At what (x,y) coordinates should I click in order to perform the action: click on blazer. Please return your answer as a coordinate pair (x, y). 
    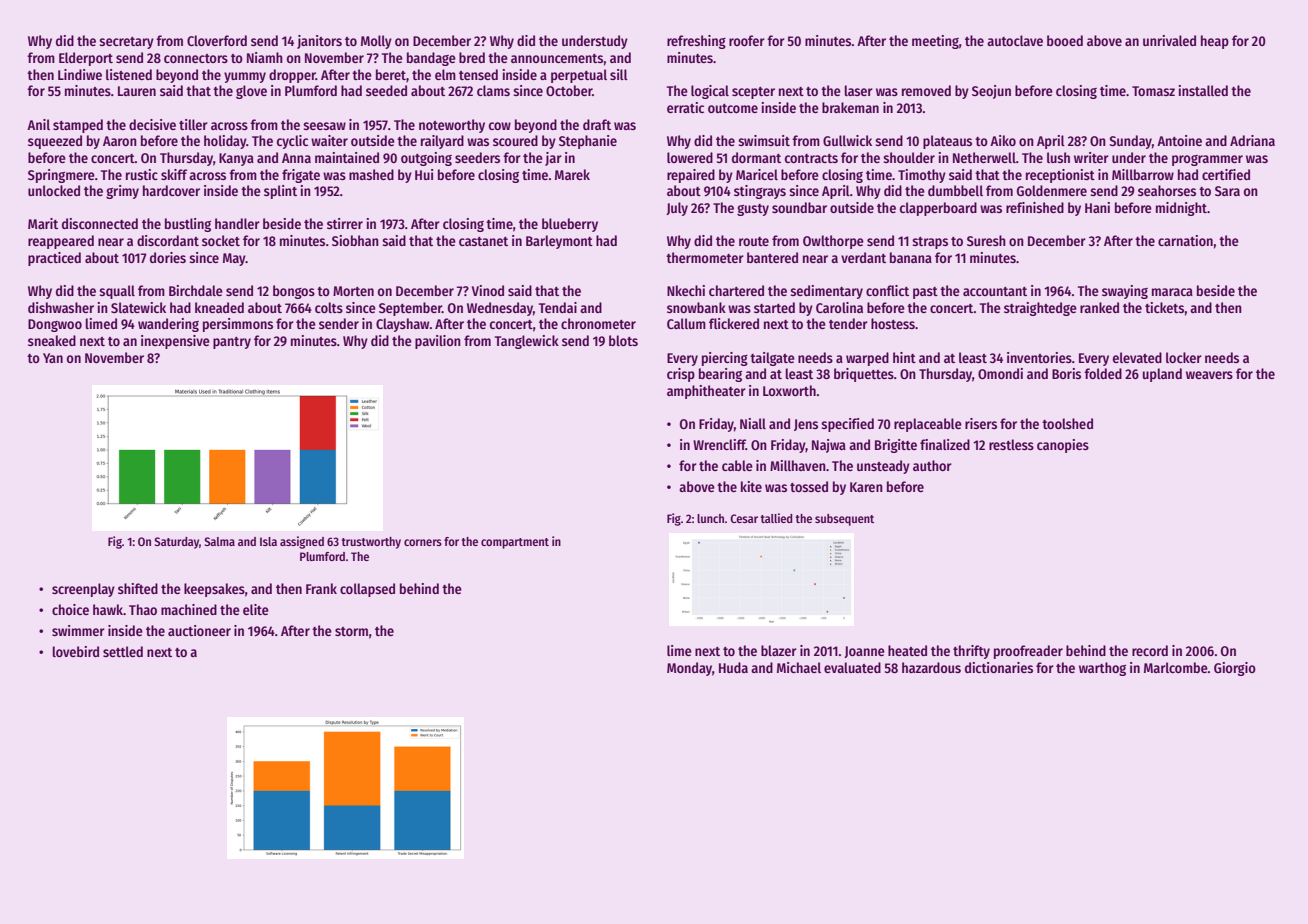
    Looking at the image, I should click on (779, 650).
